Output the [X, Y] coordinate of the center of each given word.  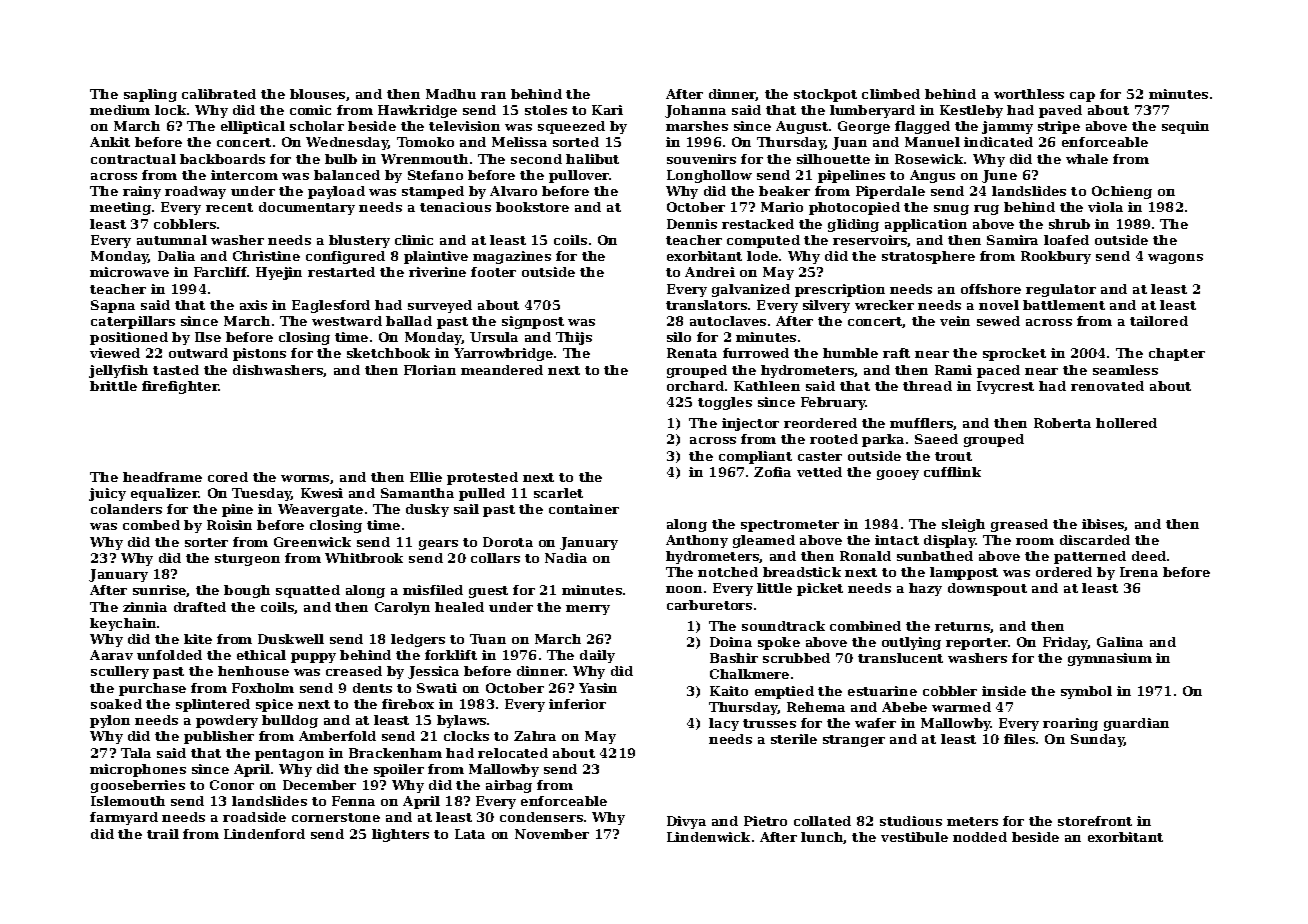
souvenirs [701, 159]
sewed [998, 321]
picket [820, 589]
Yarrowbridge [503, 354]
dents [372, 688]
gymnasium [1110, 659]
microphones [138, 770]
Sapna [113, 306]
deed [1149, 556]
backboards [222, 159]
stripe [1059, 127]
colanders [126, 509]
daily [597, 656]
